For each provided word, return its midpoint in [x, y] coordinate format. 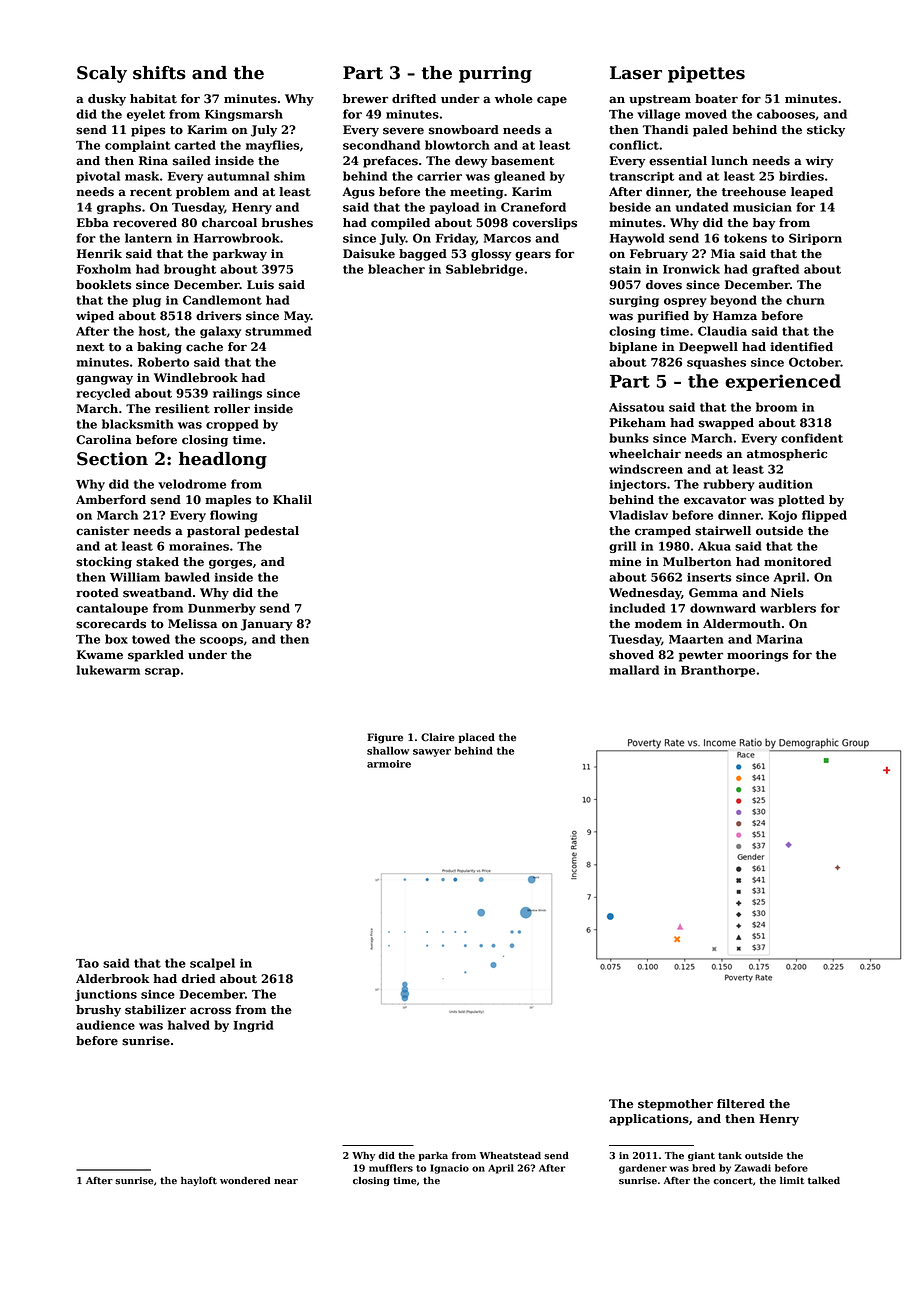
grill [622, 547]
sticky [826, 131]
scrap [162, 672]
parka [433, 1156]
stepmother [675, 1105]
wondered [245, 1181]
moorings [757, 656]
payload [454, 208]
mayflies [273, 146]
